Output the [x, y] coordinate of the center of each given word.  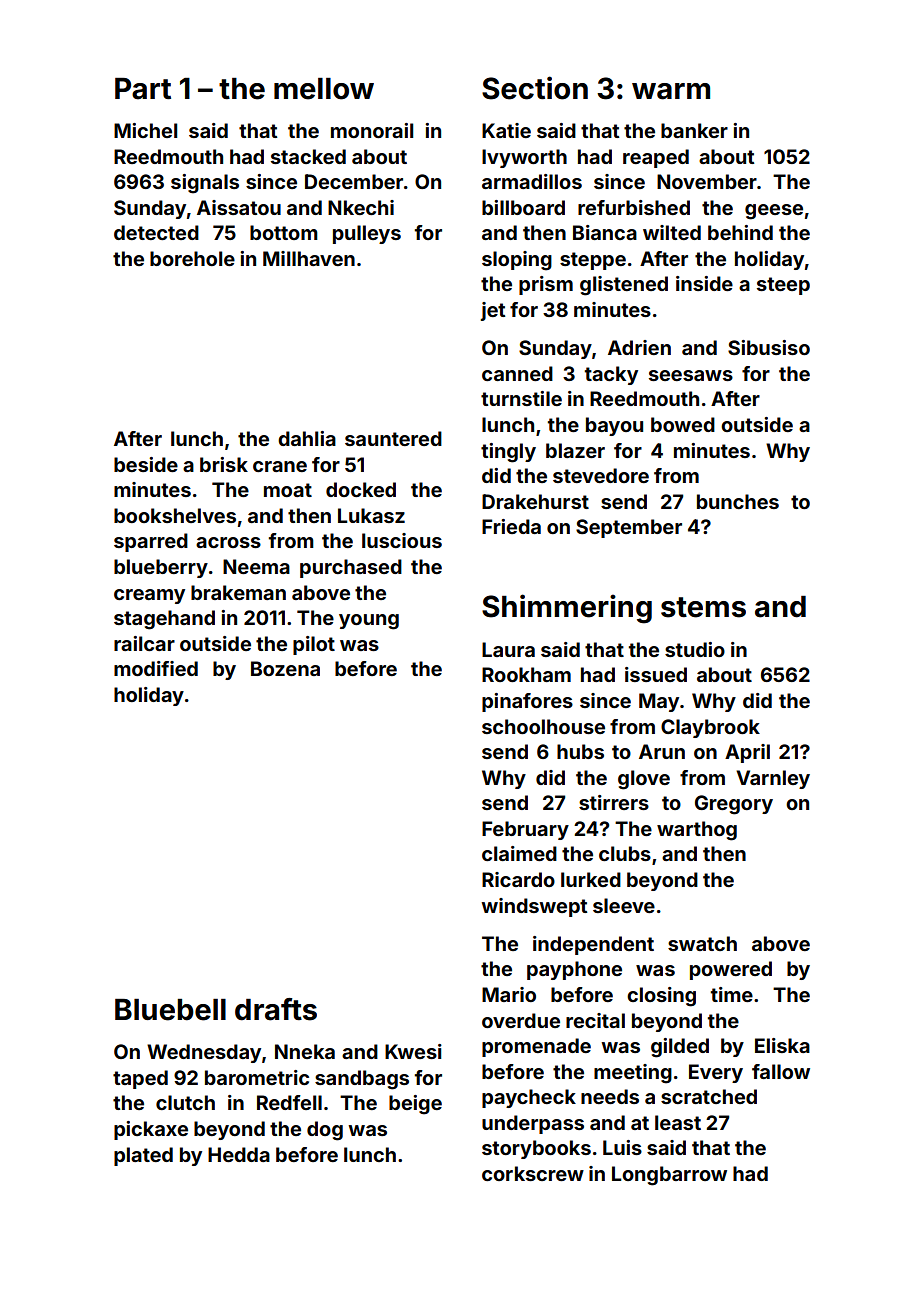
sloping [517, 261]
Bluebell [170, 1010]
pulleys [367, 234]
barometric [257, 1077]
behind [740, 232]
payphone [574, 970]
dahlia [307, 438]
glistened [624, 286]
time [732, 994]
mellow [324, 89]
